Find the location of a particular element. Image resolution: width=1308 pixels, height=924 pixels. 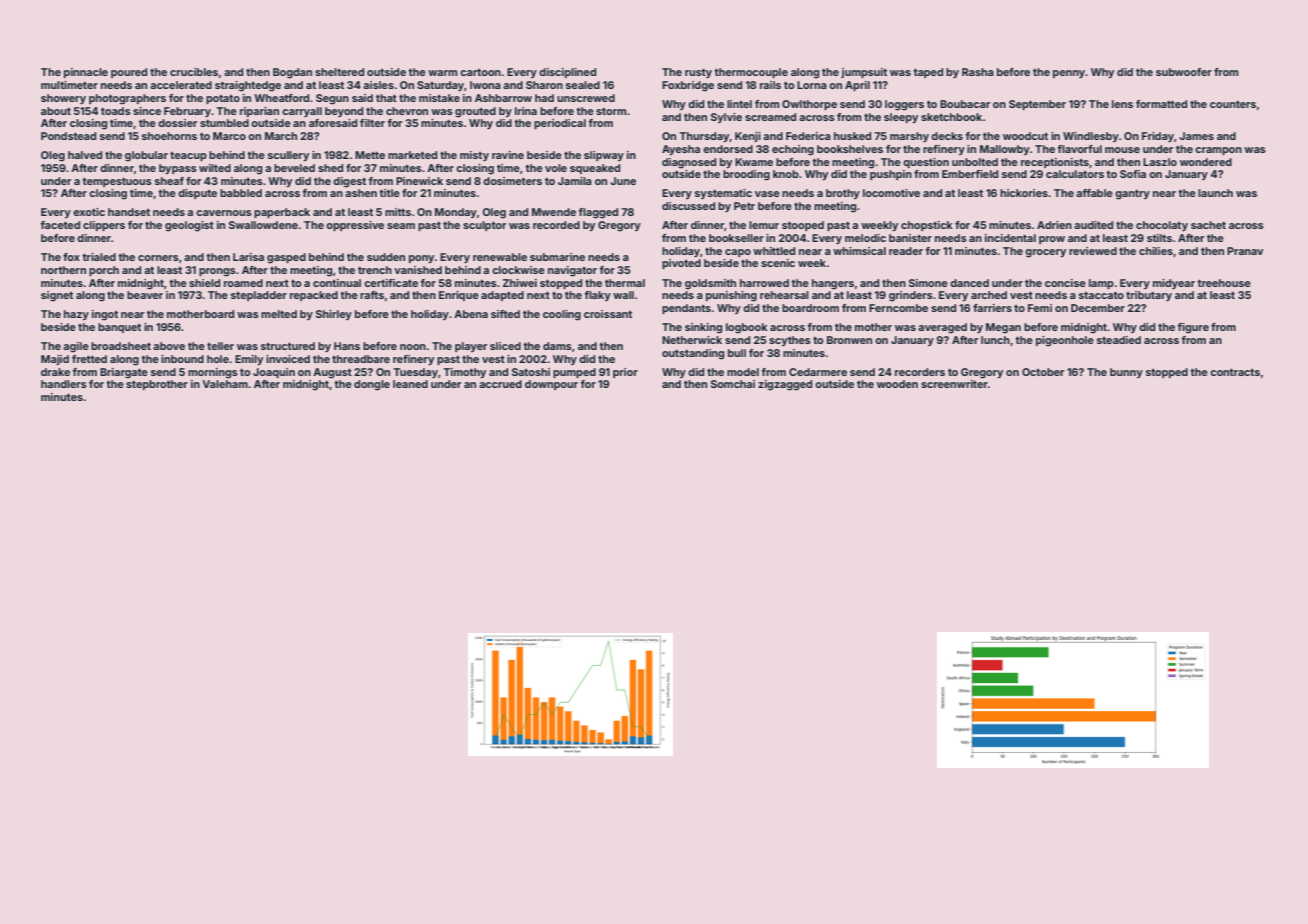

Valeham is located at coordinates (225, 384).
